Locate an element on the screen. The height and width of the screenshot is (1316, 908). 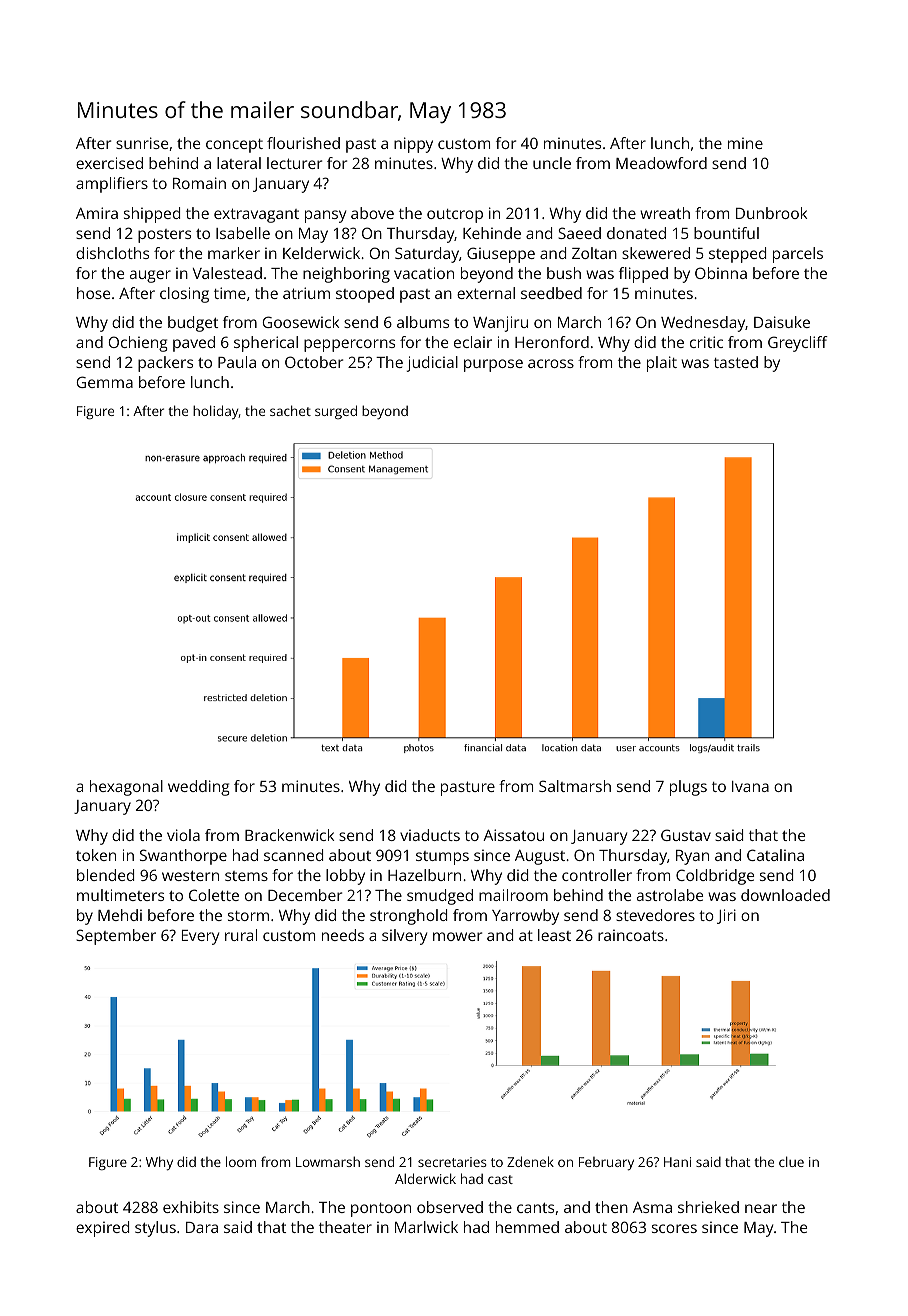
mine is located at coordinates (745, 143).
